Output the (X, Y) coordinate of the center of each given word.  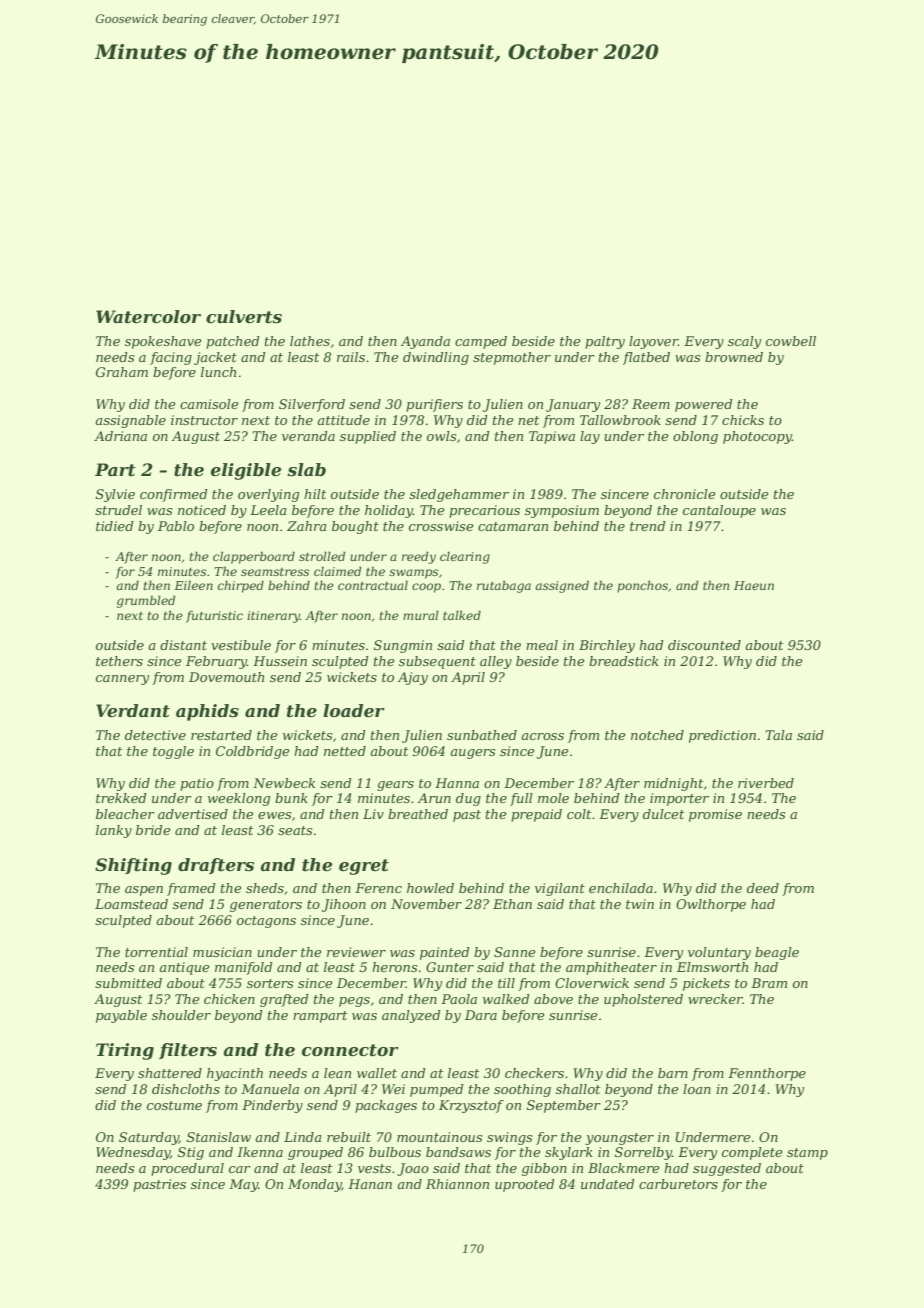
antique (184, 968)
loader (354, 710)
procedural (187, 1169)
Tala (778, 735)
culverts (244, 317)
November (426, 904)
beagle (777, 953)
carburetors (678, 1184)
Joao (413, 1169)
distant (183, 645)
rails (351, 357)
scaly (744, 342)
